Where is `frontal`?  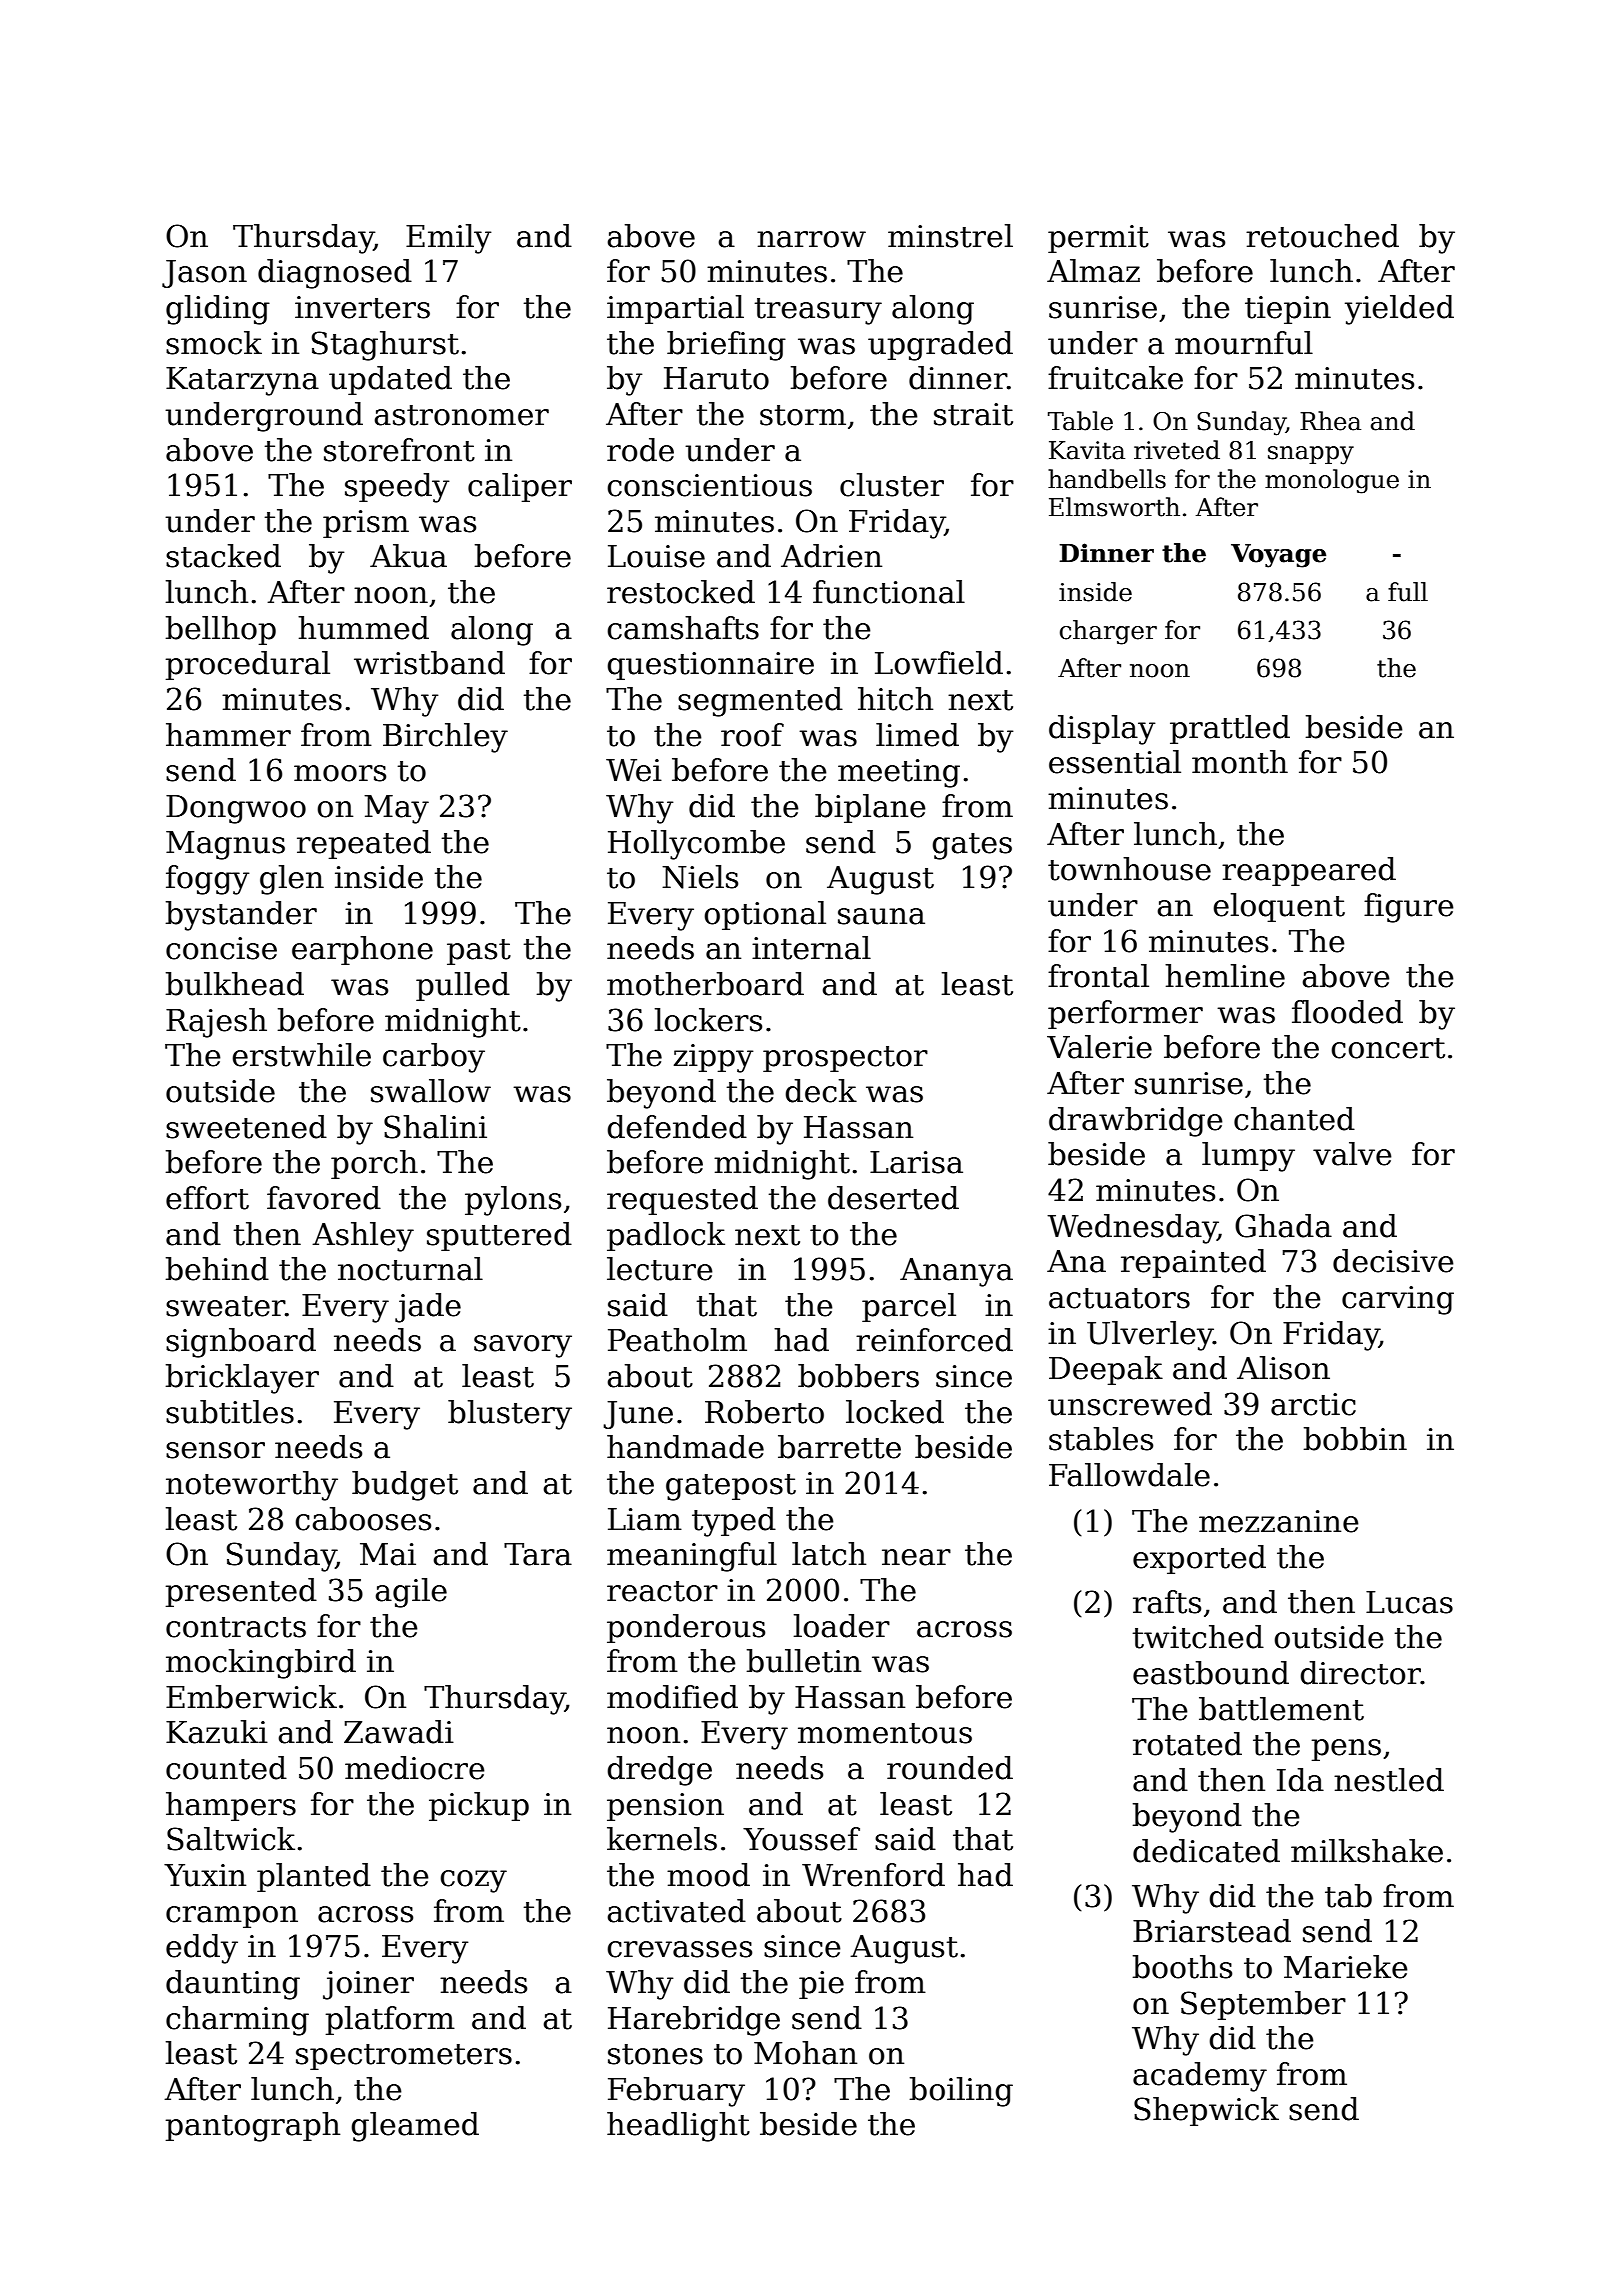 frontal is located at coordinates (1098, 976).
